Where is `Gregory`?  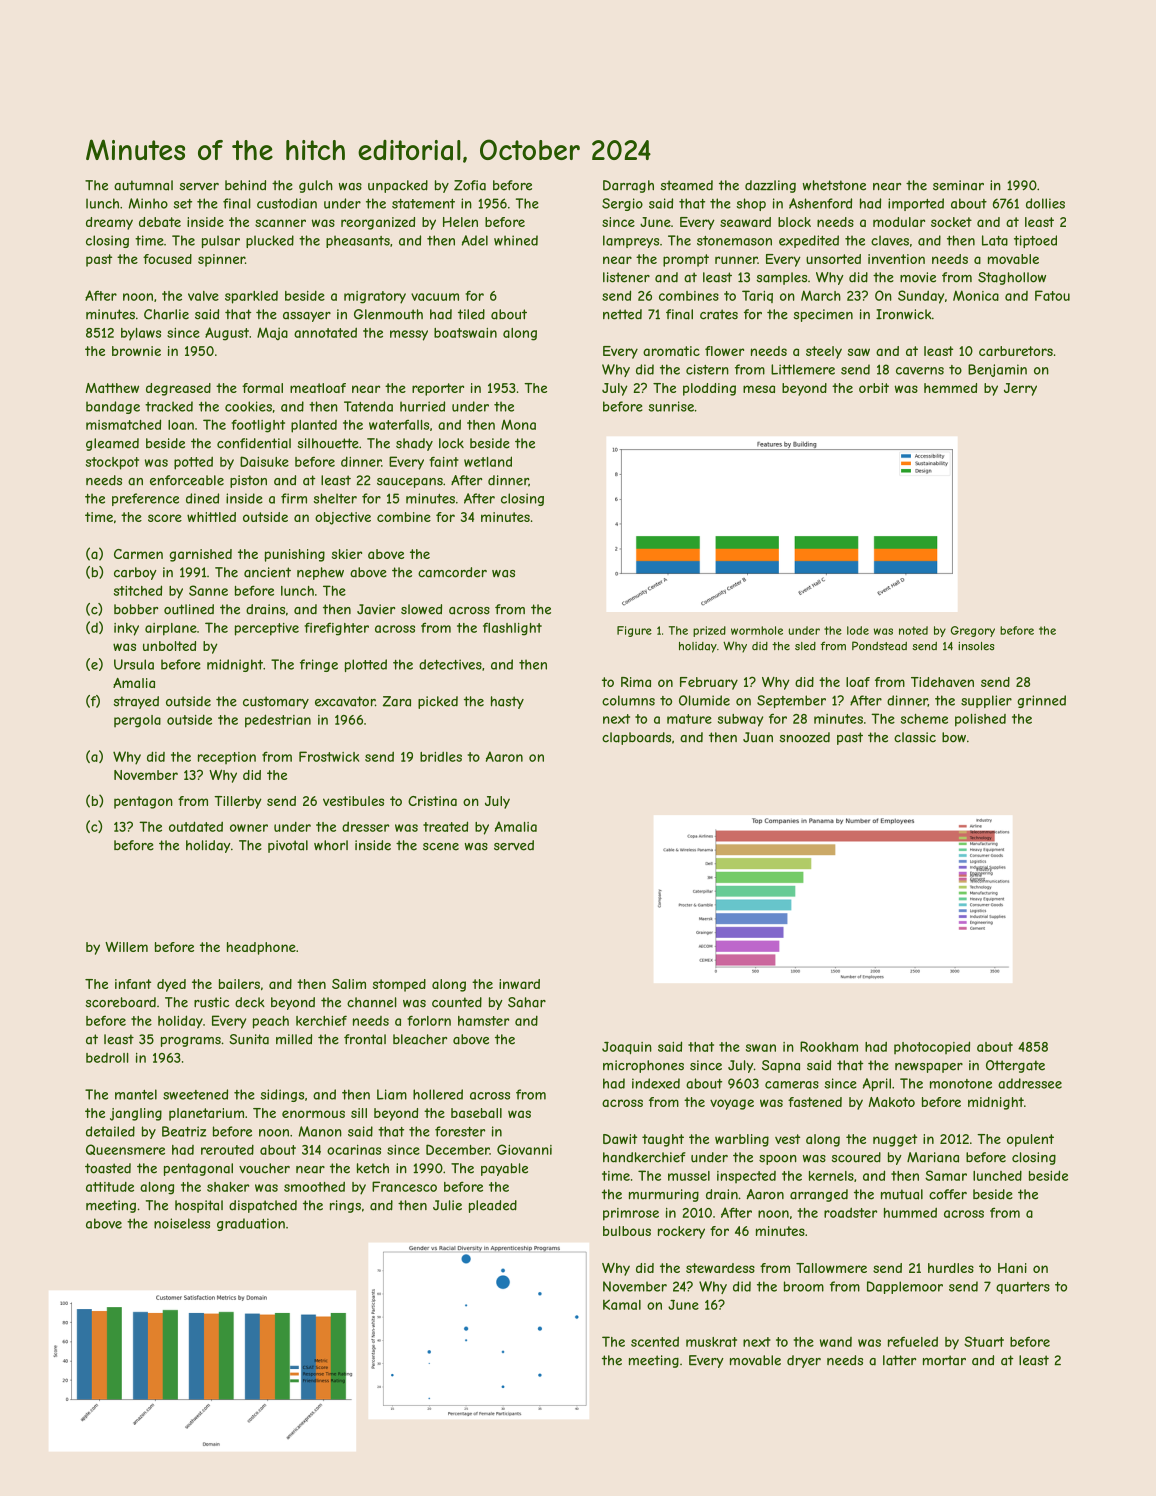
Gregory is located at coordinates (973, 631).
